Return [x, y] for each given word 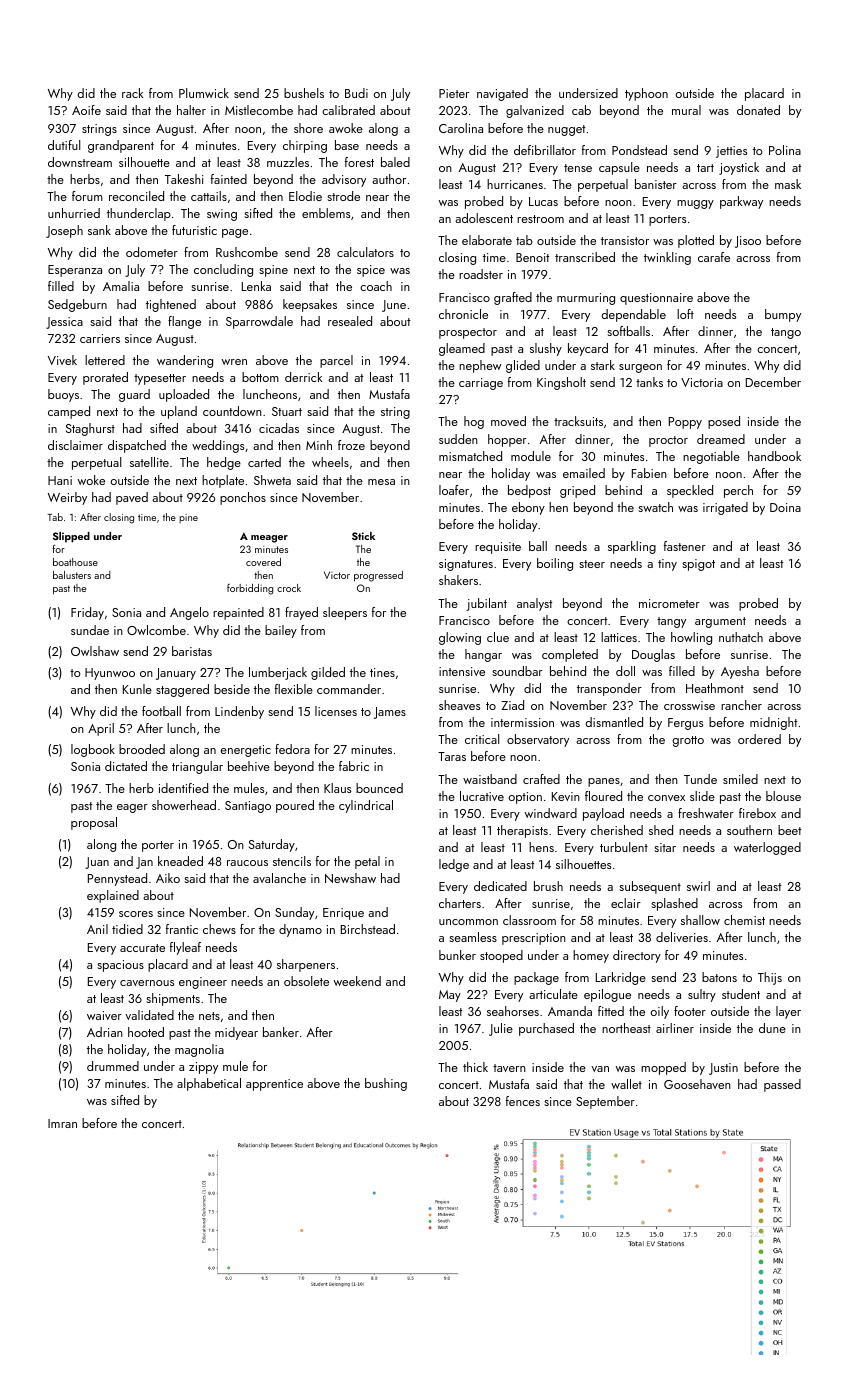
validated [149, 1015]
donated [758, 110]
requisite [498, 548]
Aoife [86, 110]
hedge [224, 463]
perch [738, 491]
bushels [304, 93]
